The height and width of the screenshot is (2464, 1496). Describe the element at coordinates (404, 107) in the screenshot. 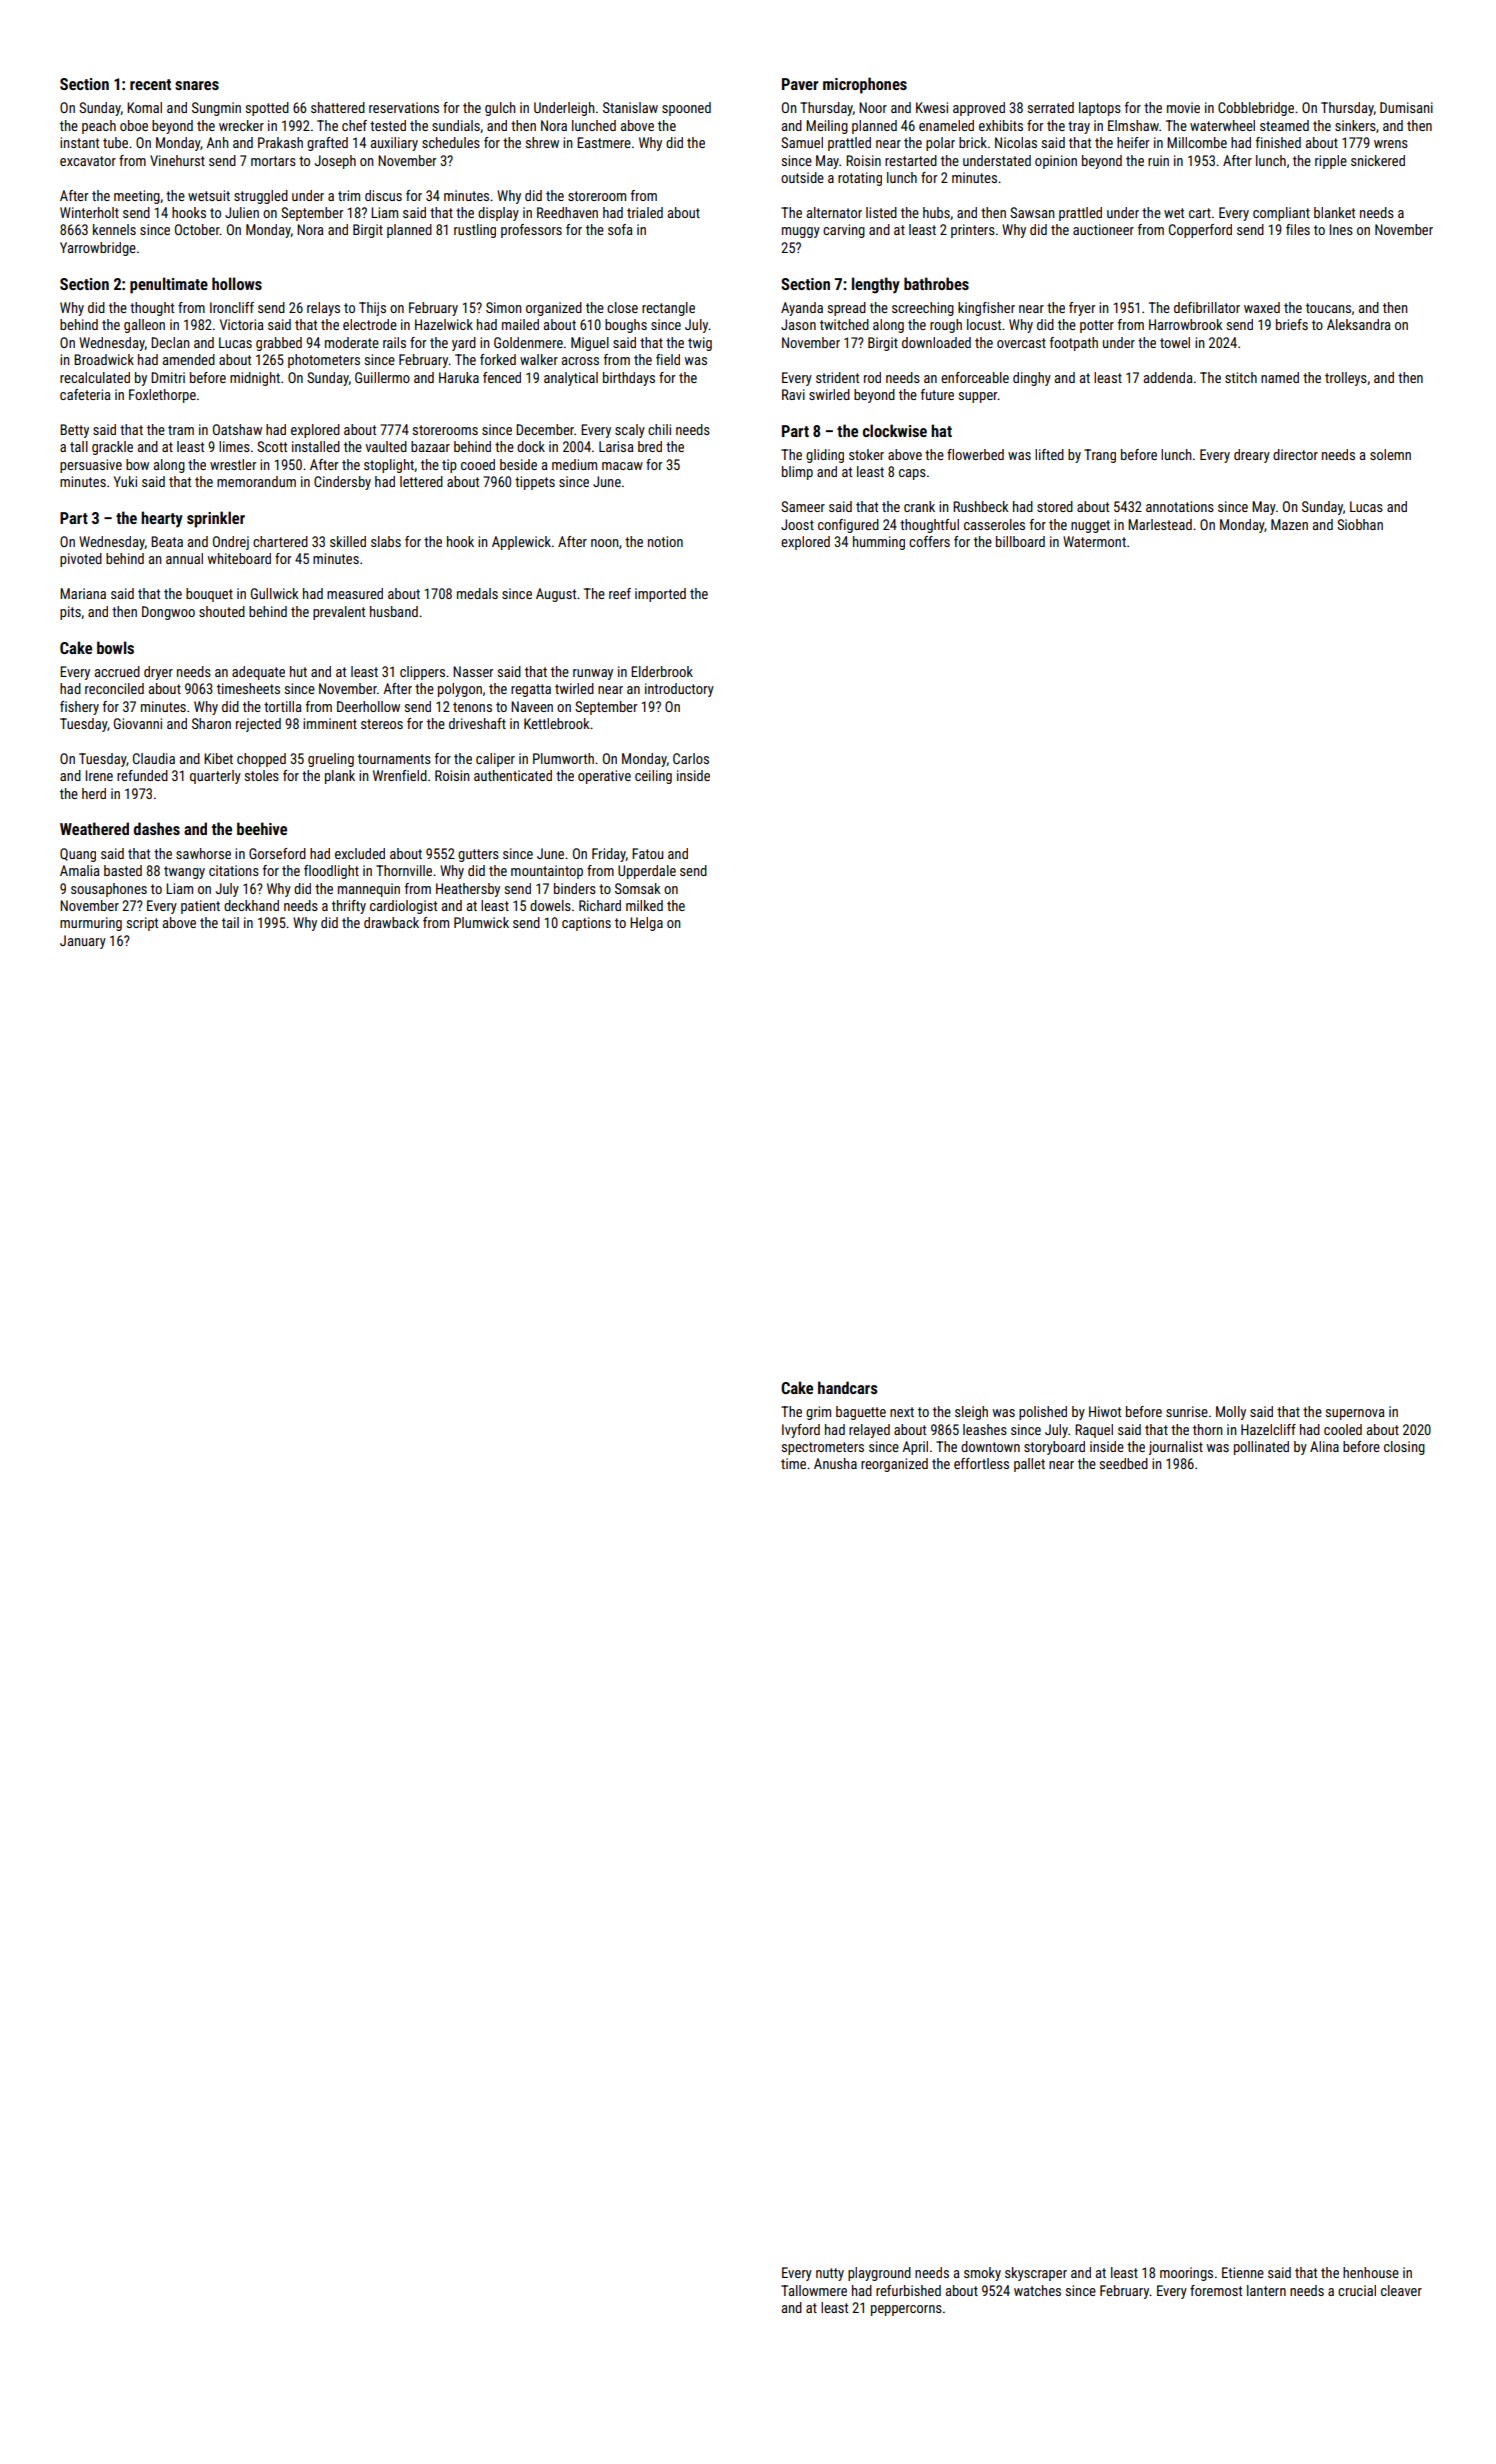

I see `reservations` at that location.
